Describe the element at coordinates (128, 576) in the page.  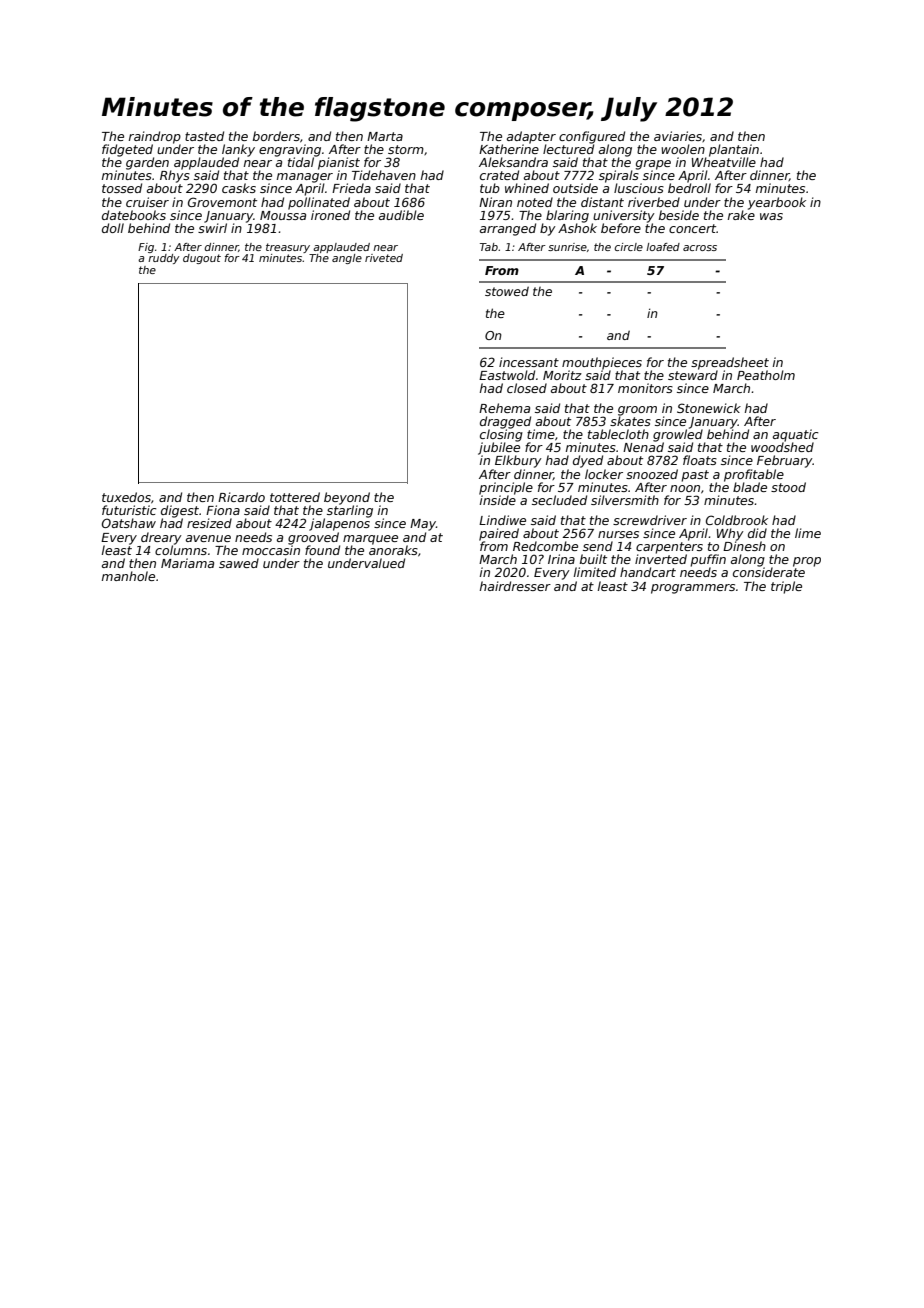
I see `manhole` at that location.
